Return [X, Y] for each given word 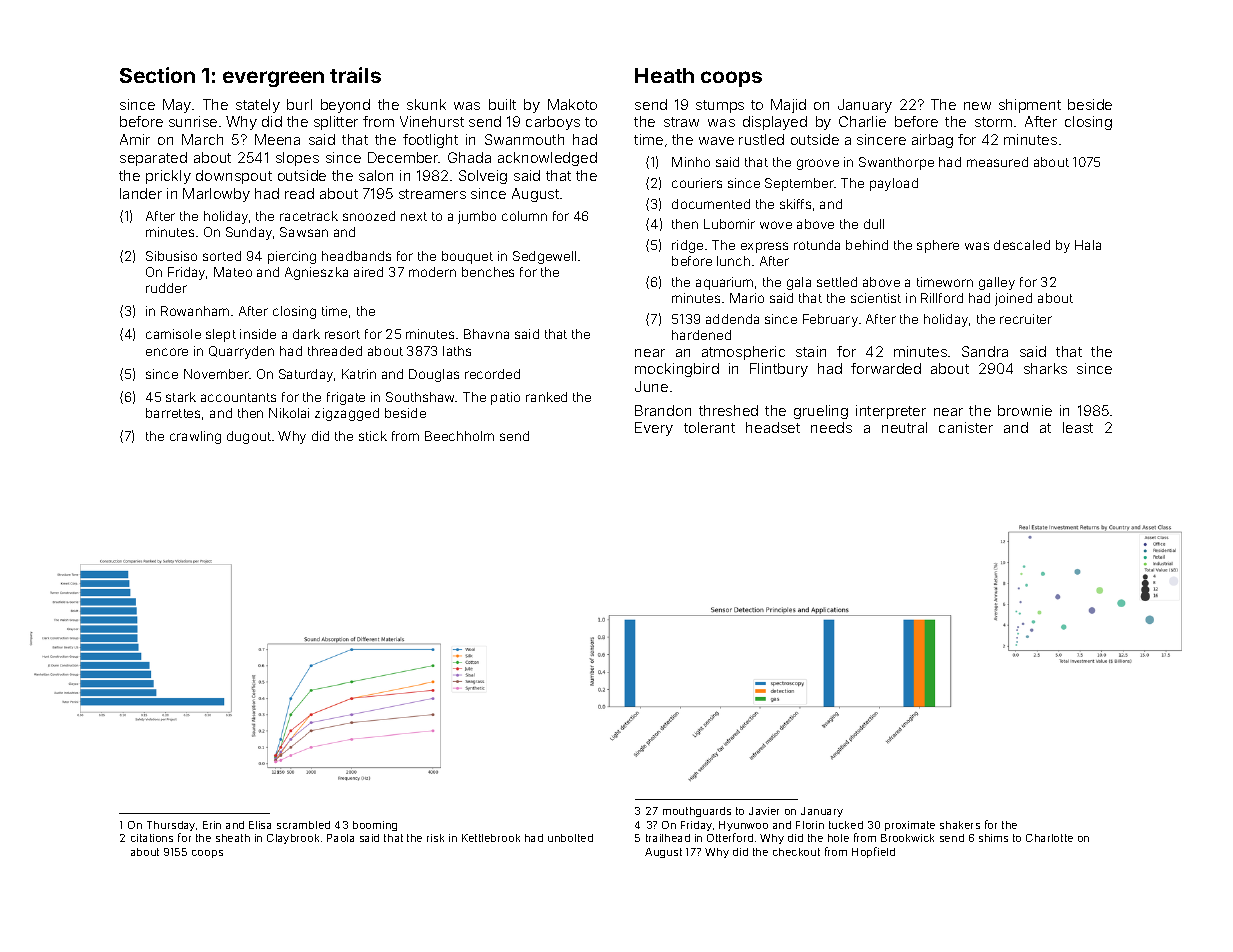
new [977, 106]
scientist [876, 298]
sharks [1045, 368]
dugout [249, 437]
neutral [904, 427]
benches [488, 272]
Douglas [434, 375]
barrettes [173, 413]
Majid [788, 106]
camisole [173, 334]
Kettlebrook [491, 838]
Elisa [260, 825]
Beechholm [459, 436]
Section [157, 75]
